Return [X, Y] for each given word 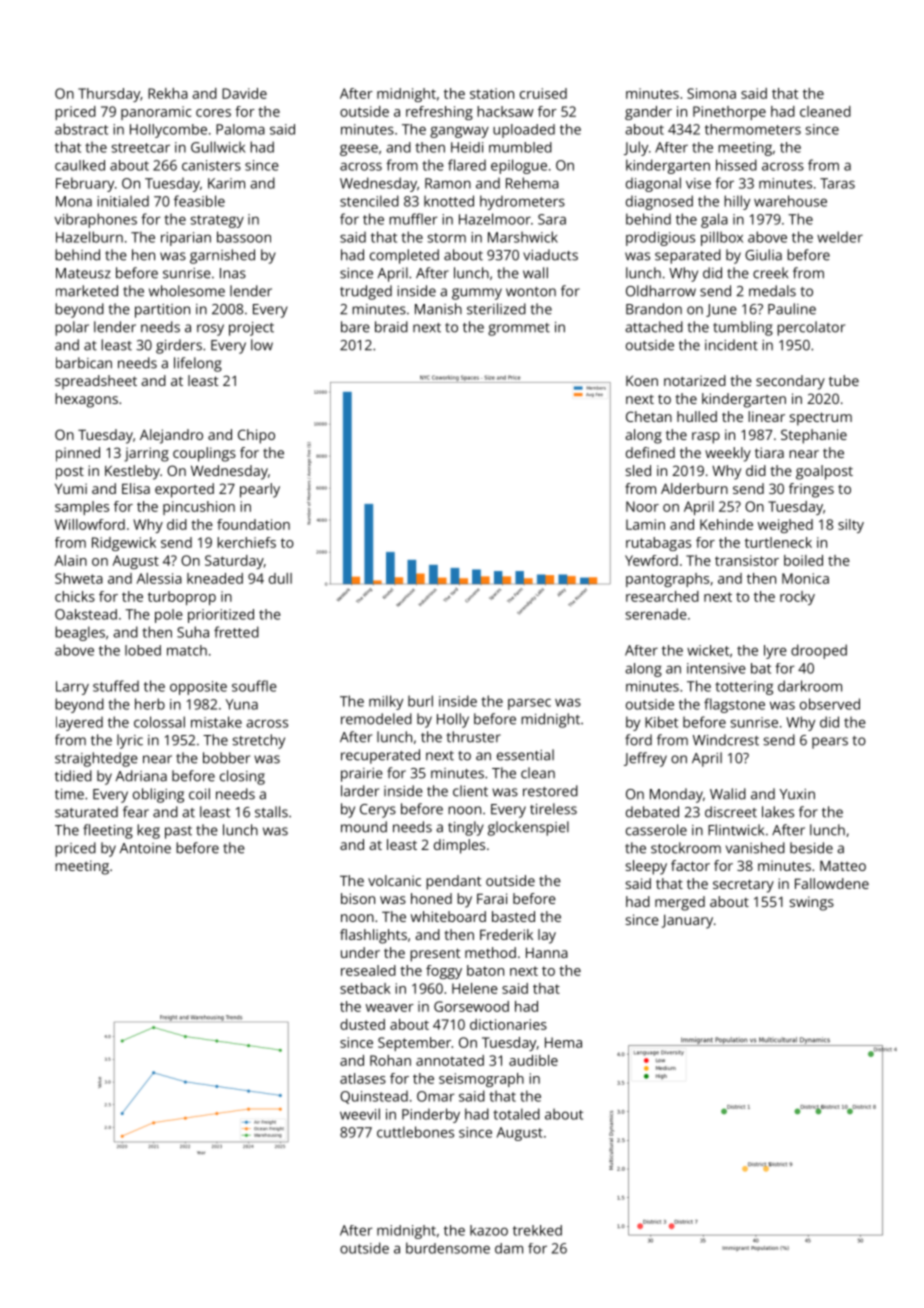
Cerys [378, 811]
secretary [743, 886]
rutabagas [658, 544]
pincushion [199, 508]
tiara [769, 452]
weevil [360, 1114]
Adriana [141, 776]
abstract [81, 129]
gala [714, 220]
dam [509, 1248]
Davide [244, 93]
